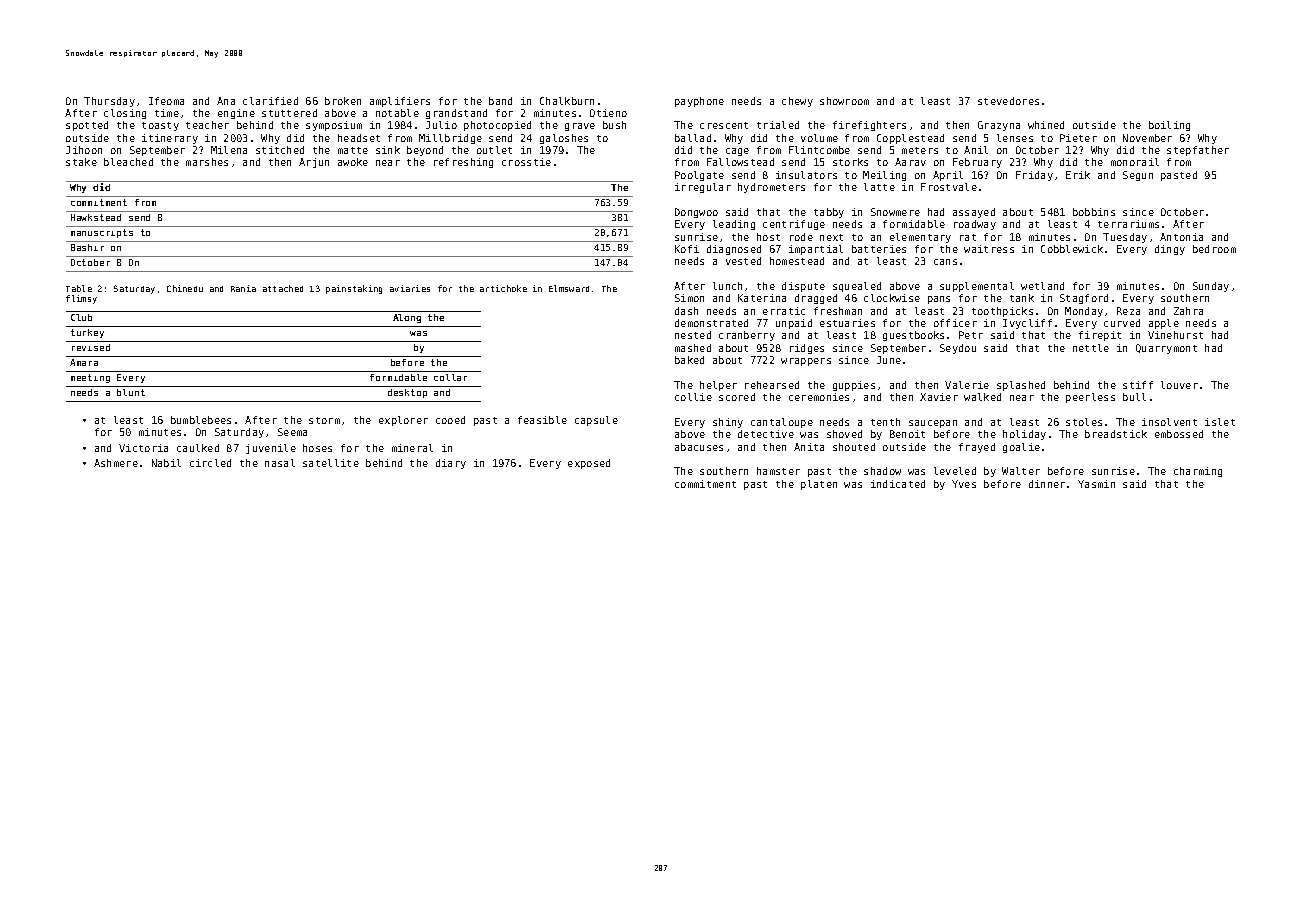  I want to click on wetland, so click(1042, 286).
